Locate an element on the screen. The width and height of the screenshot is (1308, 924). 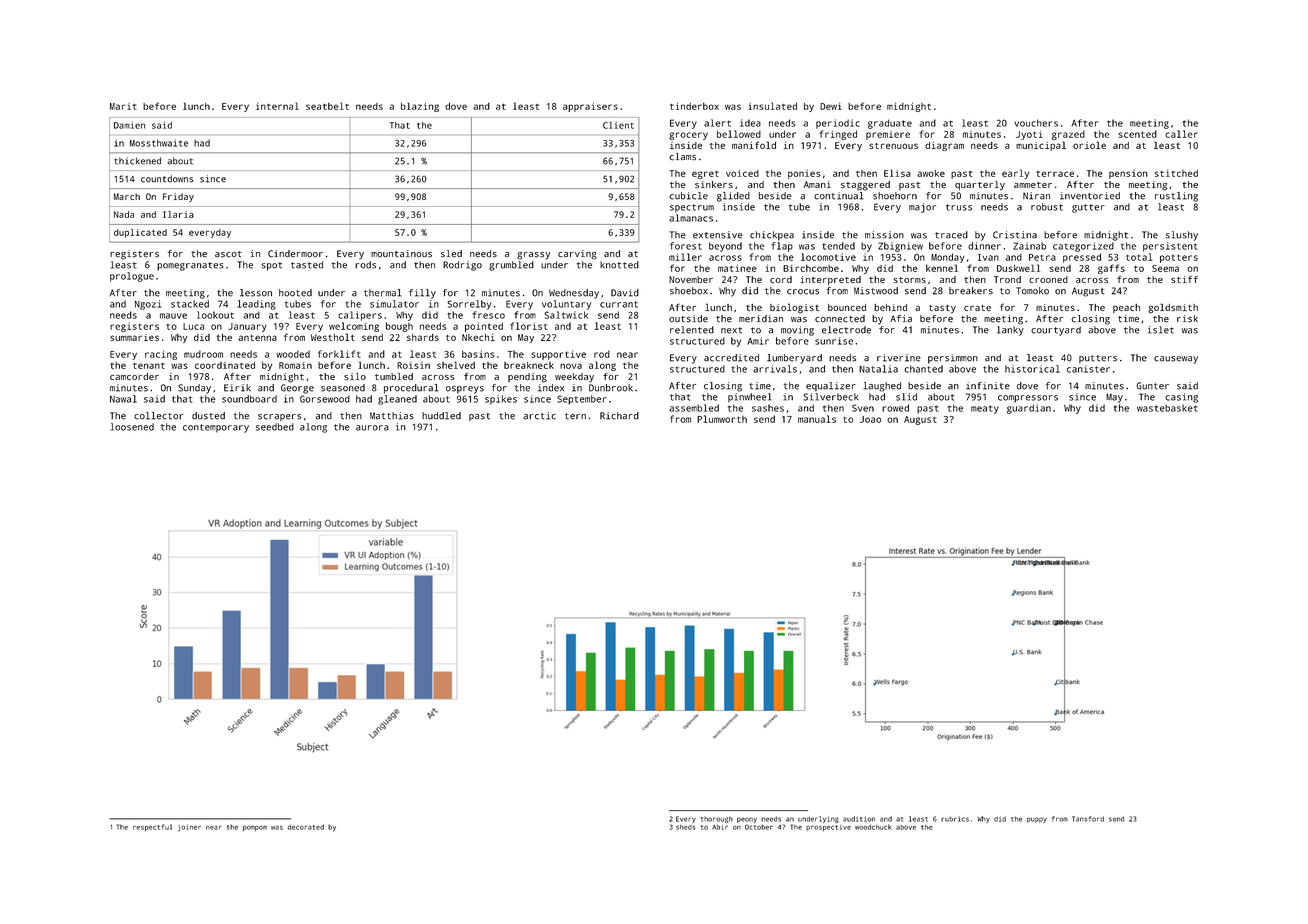
procedural is located at coordinates (411, 389).
